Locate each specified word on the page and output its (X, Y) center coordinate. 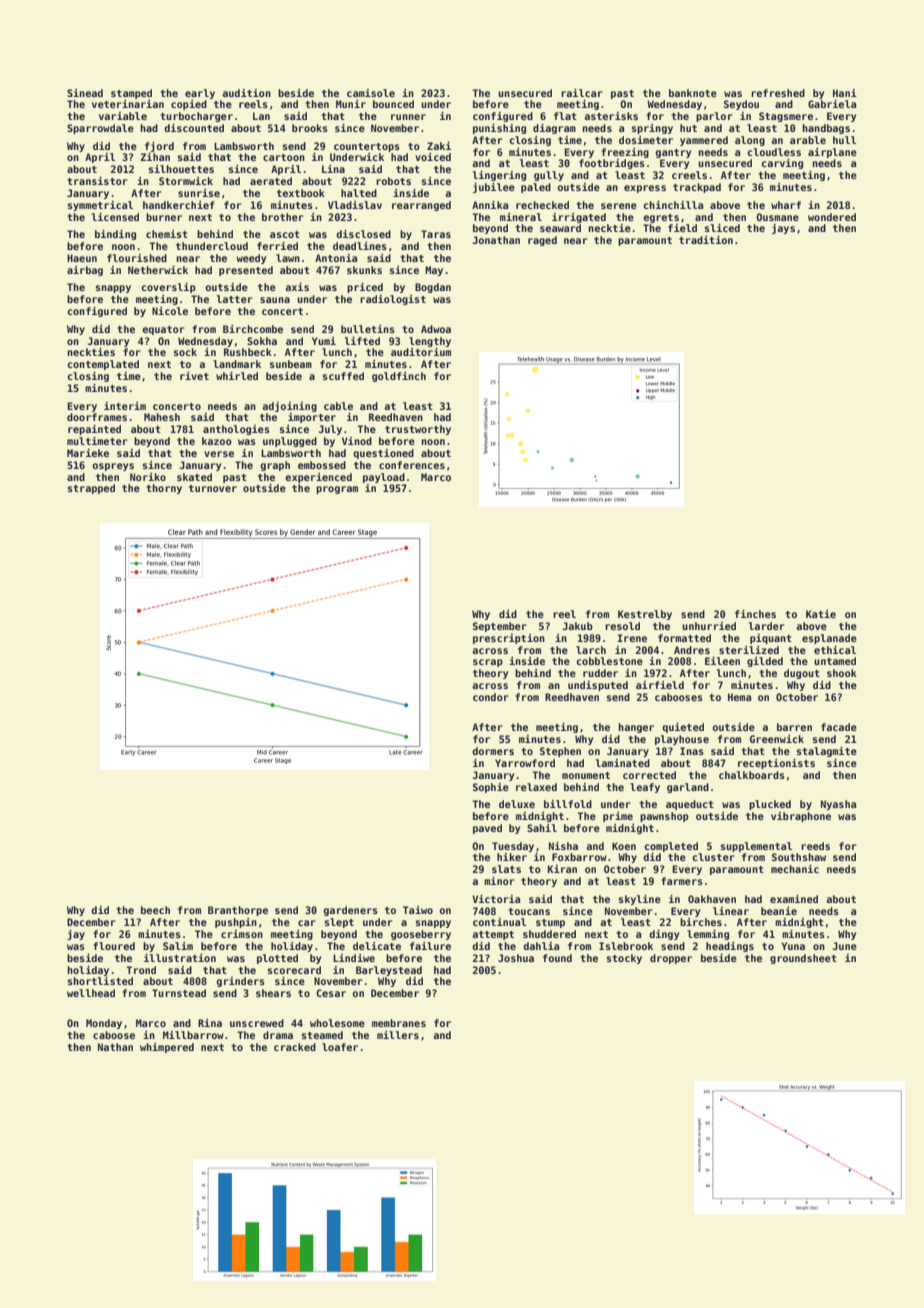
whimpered (167, 1048)
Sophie (491, 788)
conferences (412, 465)
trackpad (697, 188)
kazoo (217, 441)
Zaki (439, 146)
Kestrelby (645, 615)
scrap (488, 663)
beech (155, 910)
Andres (692, 650)
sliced (722, 228)
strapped (91, 489)
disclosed (363, 234)
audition (246, 93)
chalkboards (752, 775)
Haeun (82, 258)
